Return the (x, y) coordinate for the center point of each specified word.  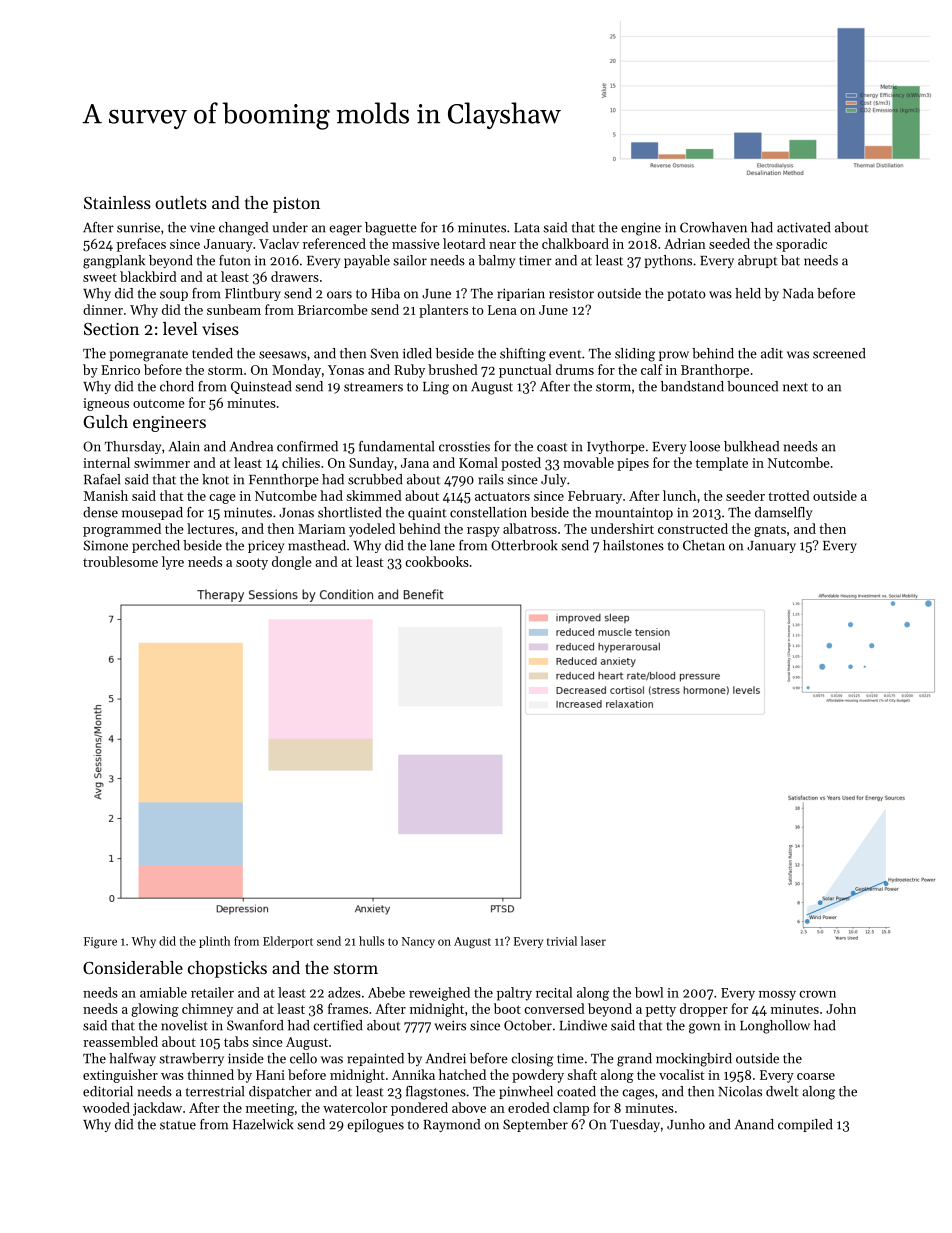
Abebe (386, 992)
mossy (777, 996)
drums (575, 369)
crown (817, 994)
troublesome (120, 561)
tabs (236, 1041)
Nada (798, 293)
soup (174, 296)
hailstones (633, 545)
